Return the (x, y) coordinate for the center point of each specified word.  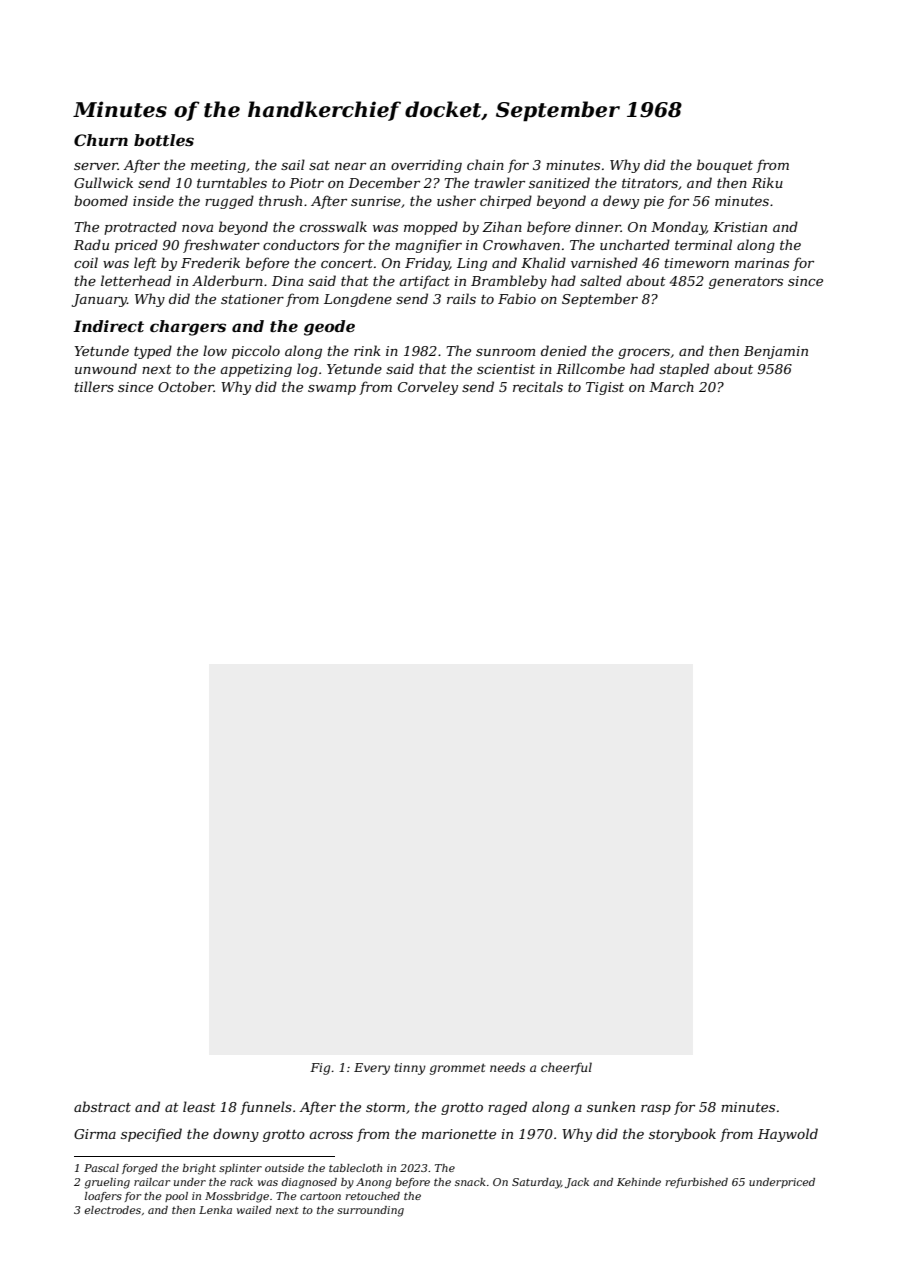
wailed (254, 1210)
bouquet (725, 166)
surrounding (370, 1211)
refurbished (696, 1183)
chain (485, 164)
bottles (164, 140)
